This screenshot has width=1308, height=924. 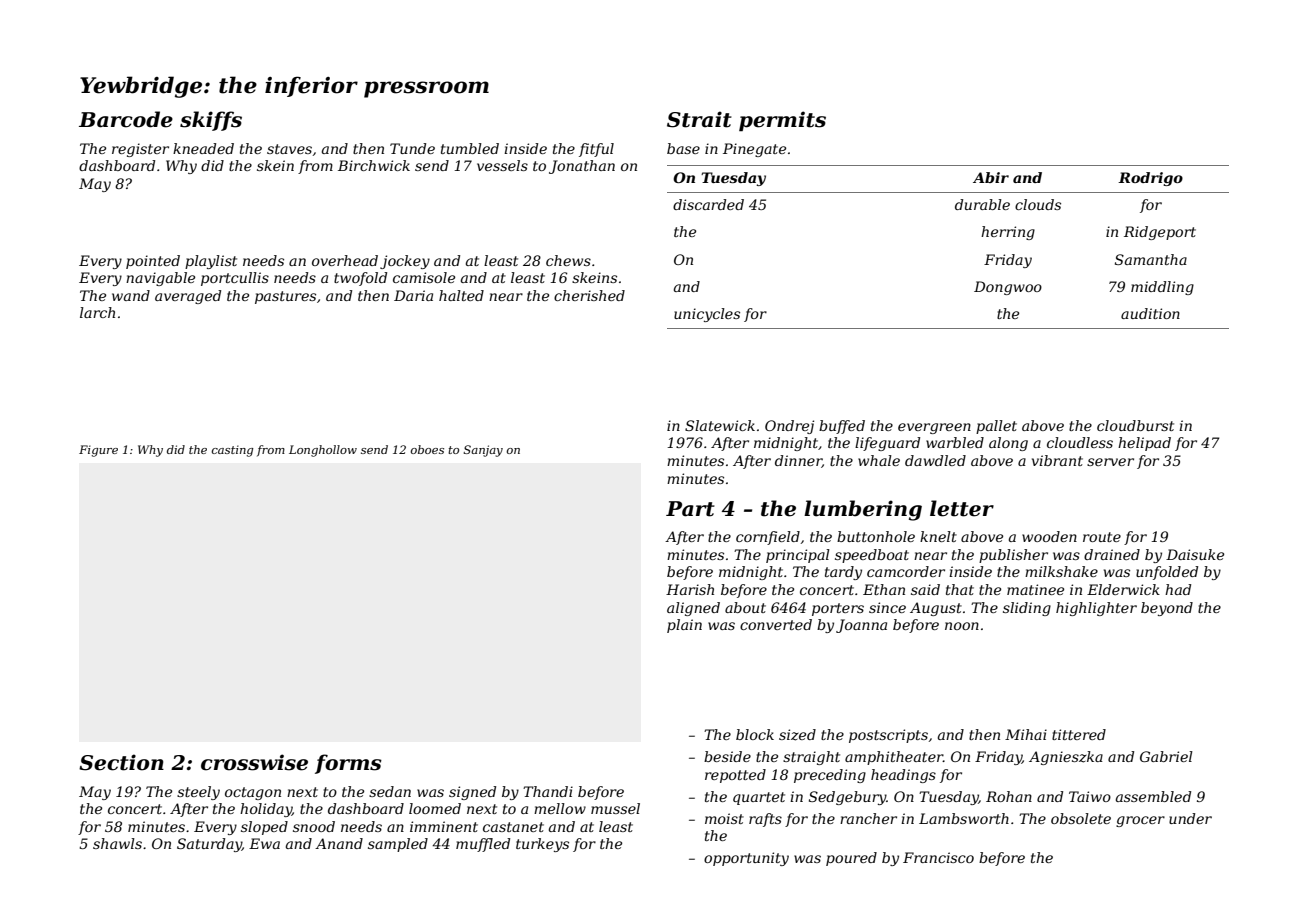 What do you see at coordinates (285, 297) in the screenshot?
I see `pastures` at bounding box center [285, 297].
